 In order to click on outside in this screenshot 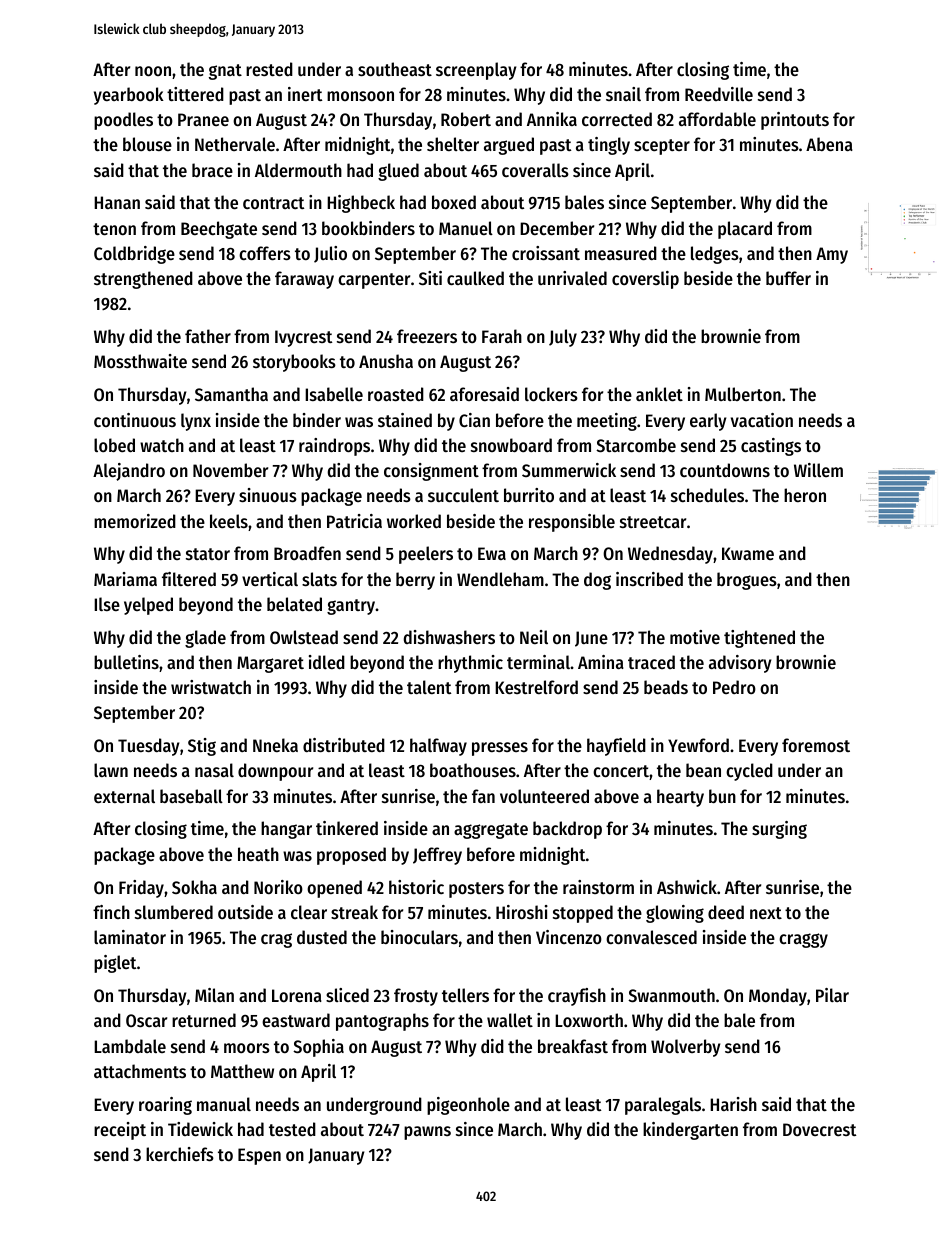, I will do `click(245, 912)`.
